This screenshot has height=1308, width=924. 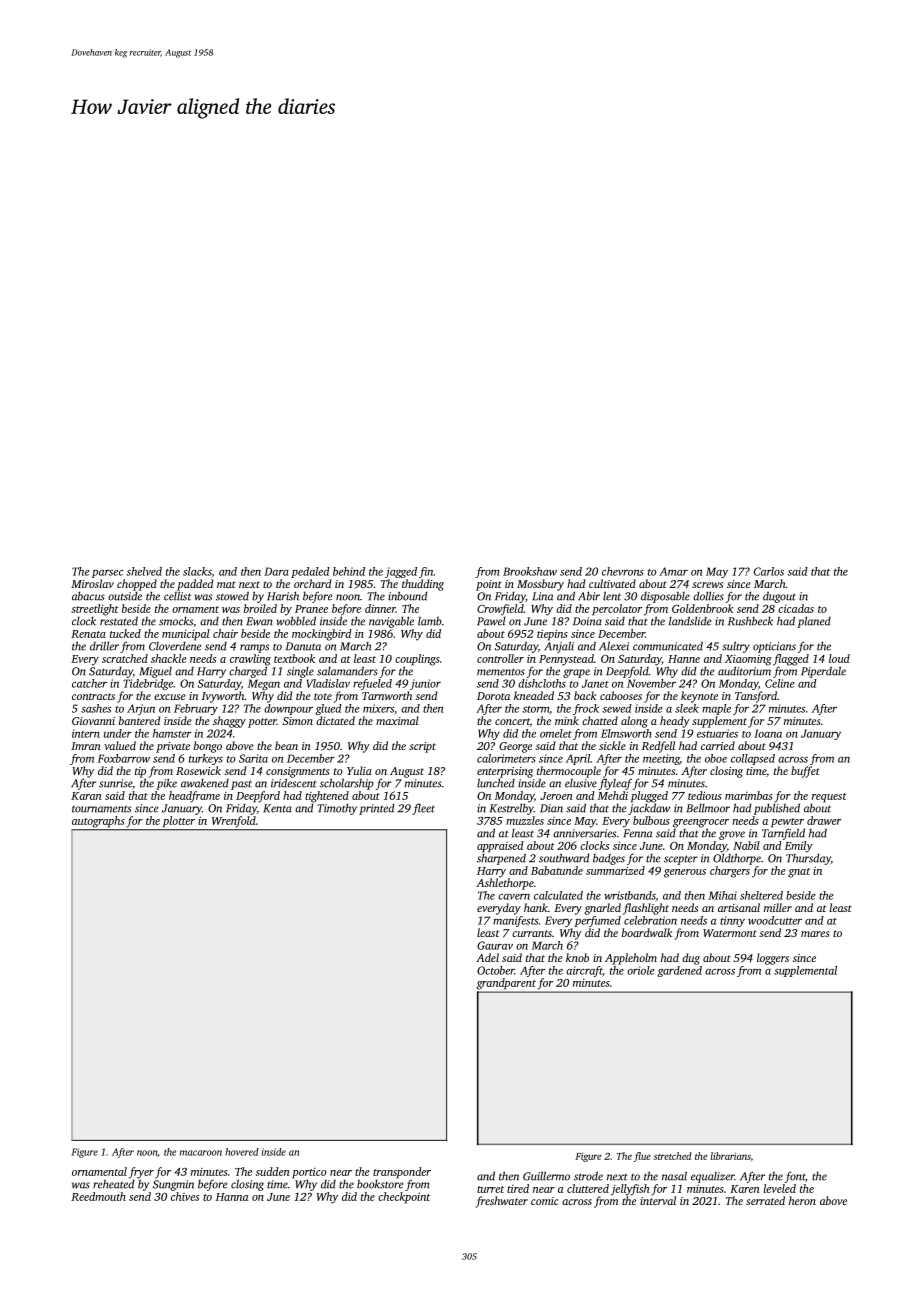 What do you see at coordinates (337, 809) in the screenshot?
I see `Timothy` at bounding box center [337, 809].
